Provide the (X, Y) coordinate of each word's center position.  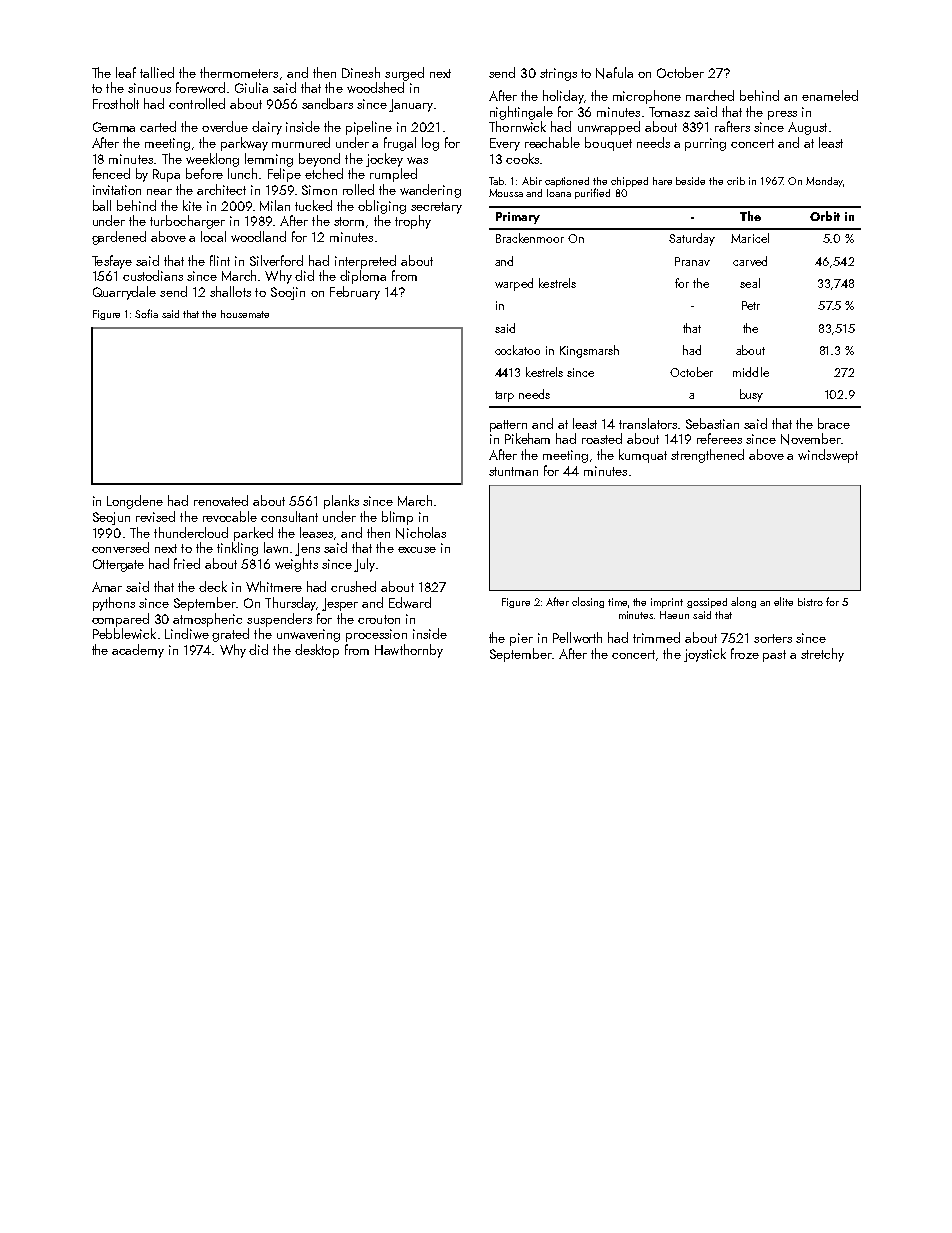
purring (705, 144)
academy (138, 651)
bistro (810, 602)
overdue (225, 126)
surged (404, 74)
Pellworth (577, 637)
